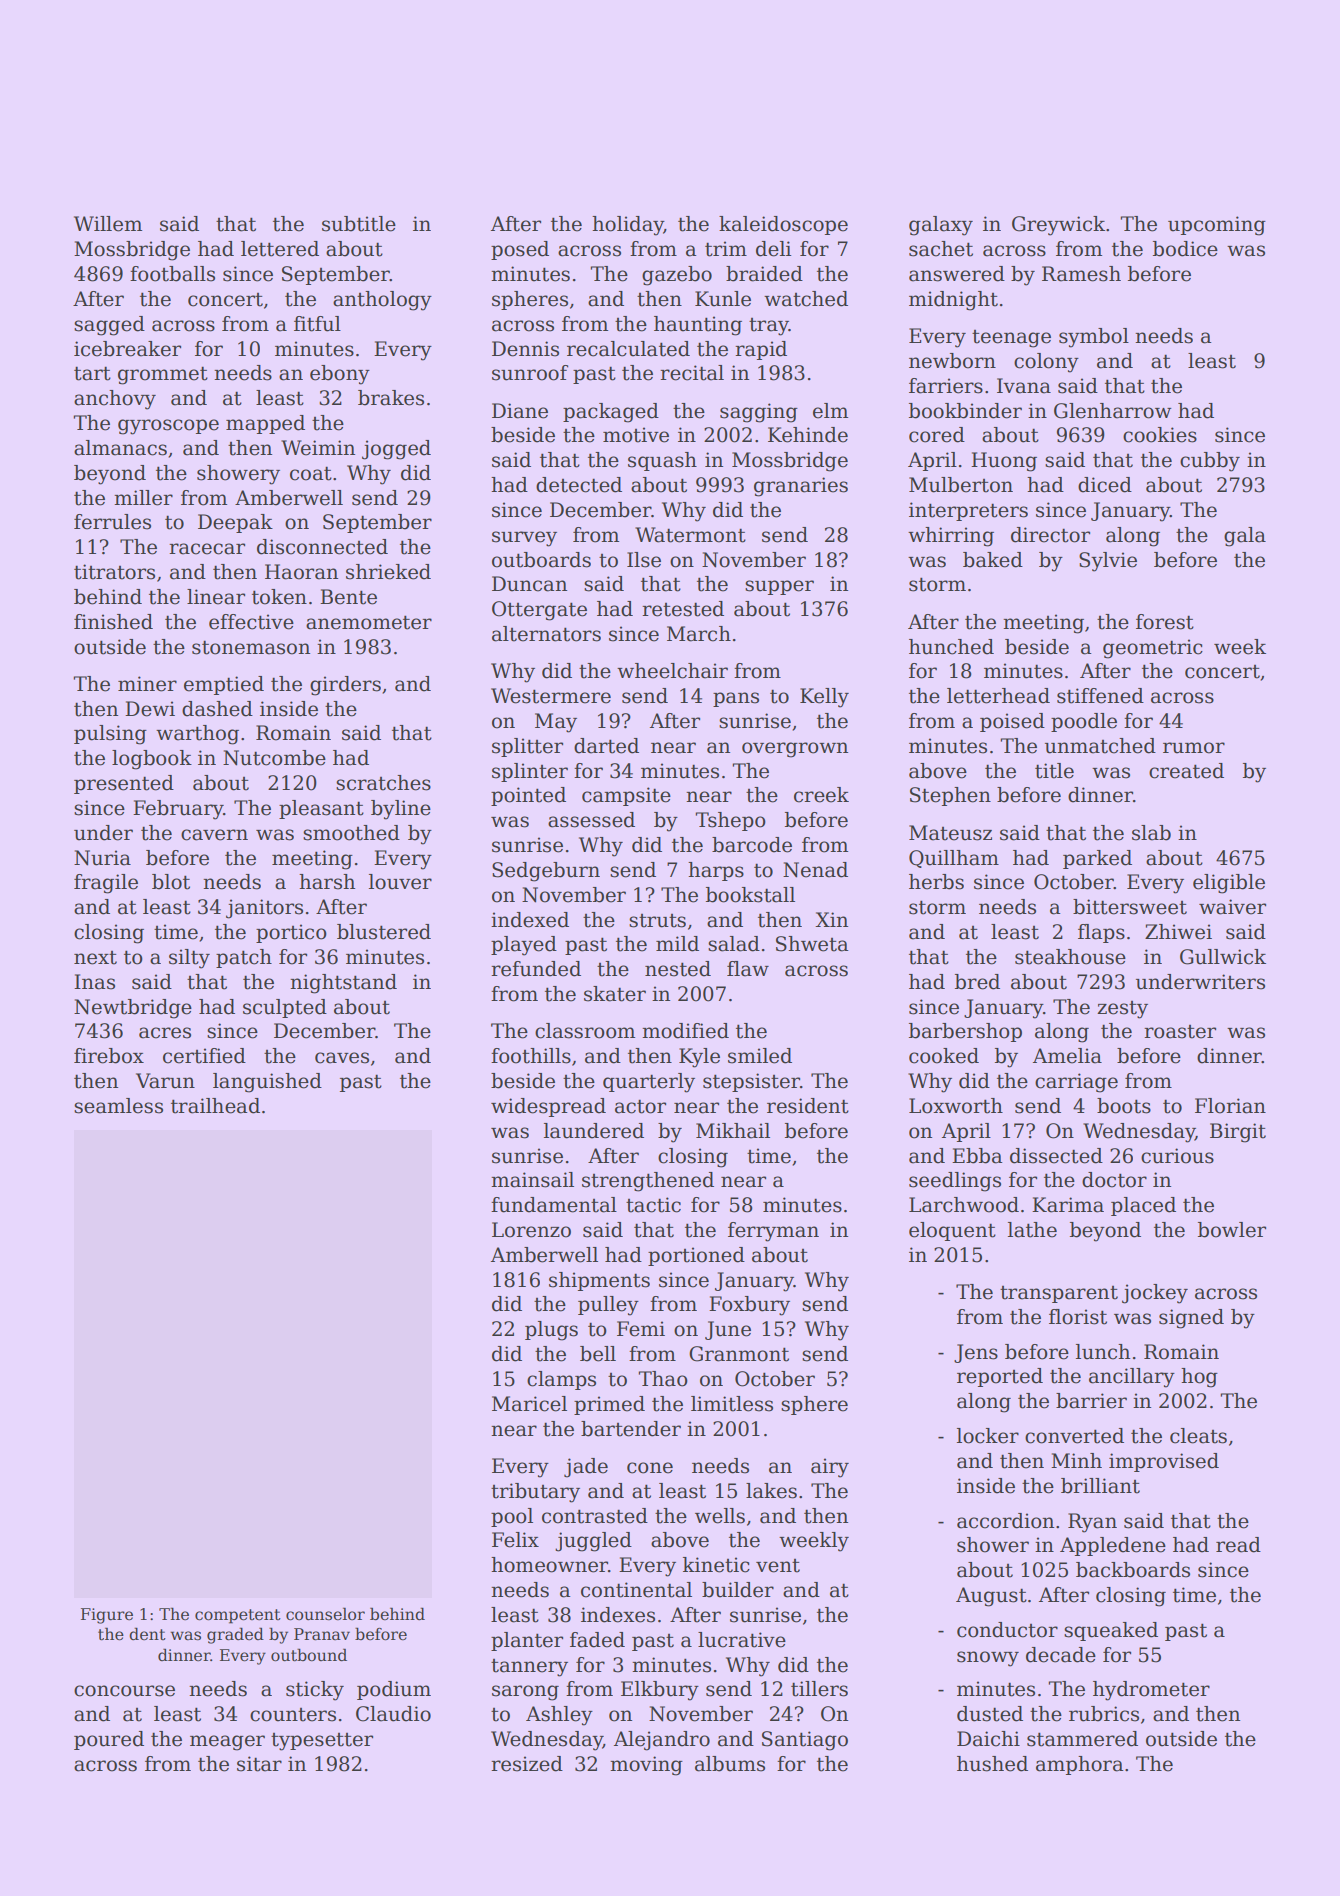 The image size is (1340, 1896). Describe the element at coordinates (108, 224) in the screenshot. I see `Willem` at that location.
